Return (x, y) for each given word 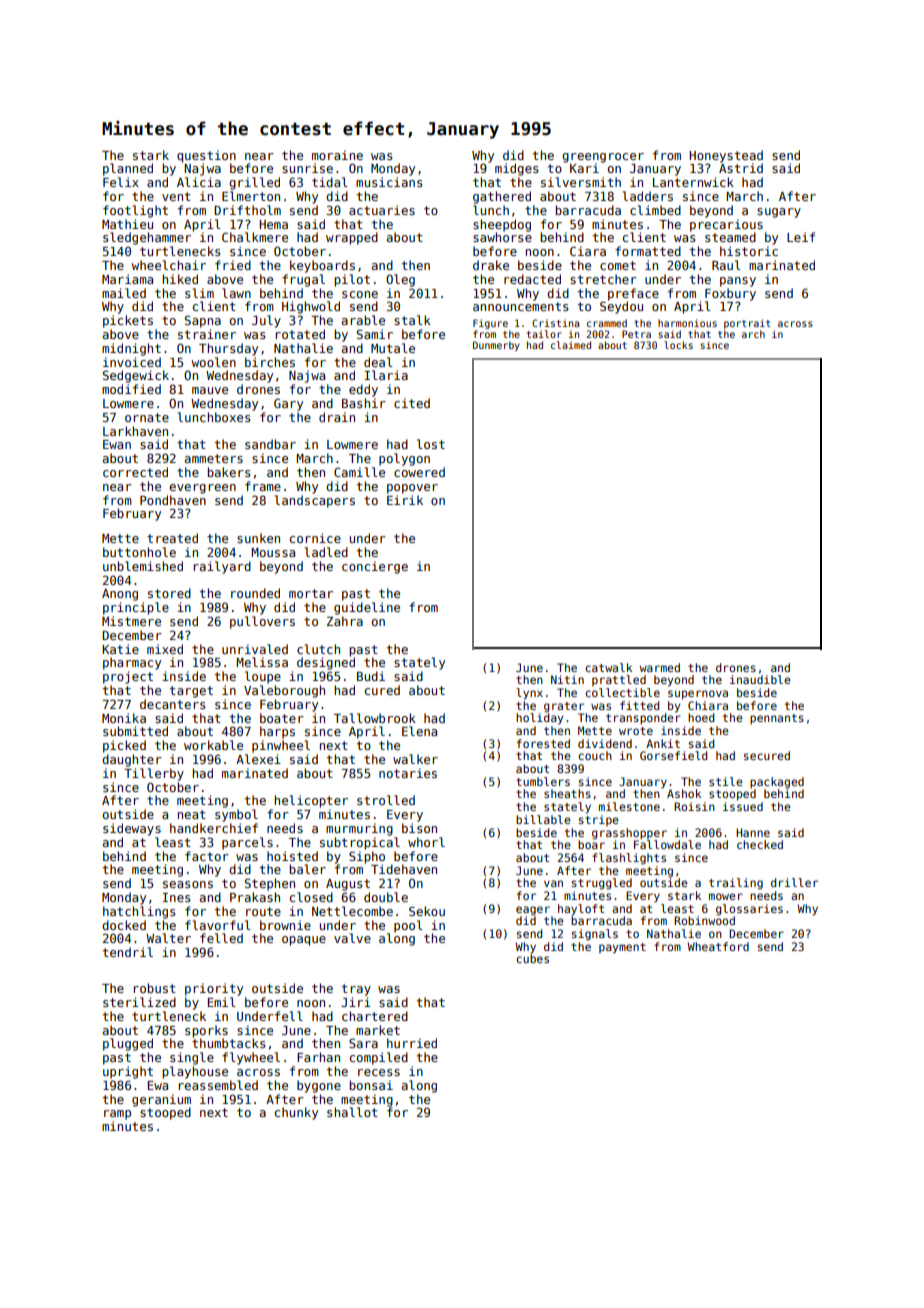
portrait (747, 324)
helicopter (311, 801)
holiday (539, 719)
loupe (263, 677)
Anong (120, 595)
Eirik (405, 500)
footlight (135, 211)
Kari (584, 168)
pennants (777, 719)
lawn (236, 293)
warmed (660, 667)
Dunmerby (496, 346)
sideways (132, 829)
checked (760, 844)
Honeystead (726, 156)
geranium (161, 1100)
